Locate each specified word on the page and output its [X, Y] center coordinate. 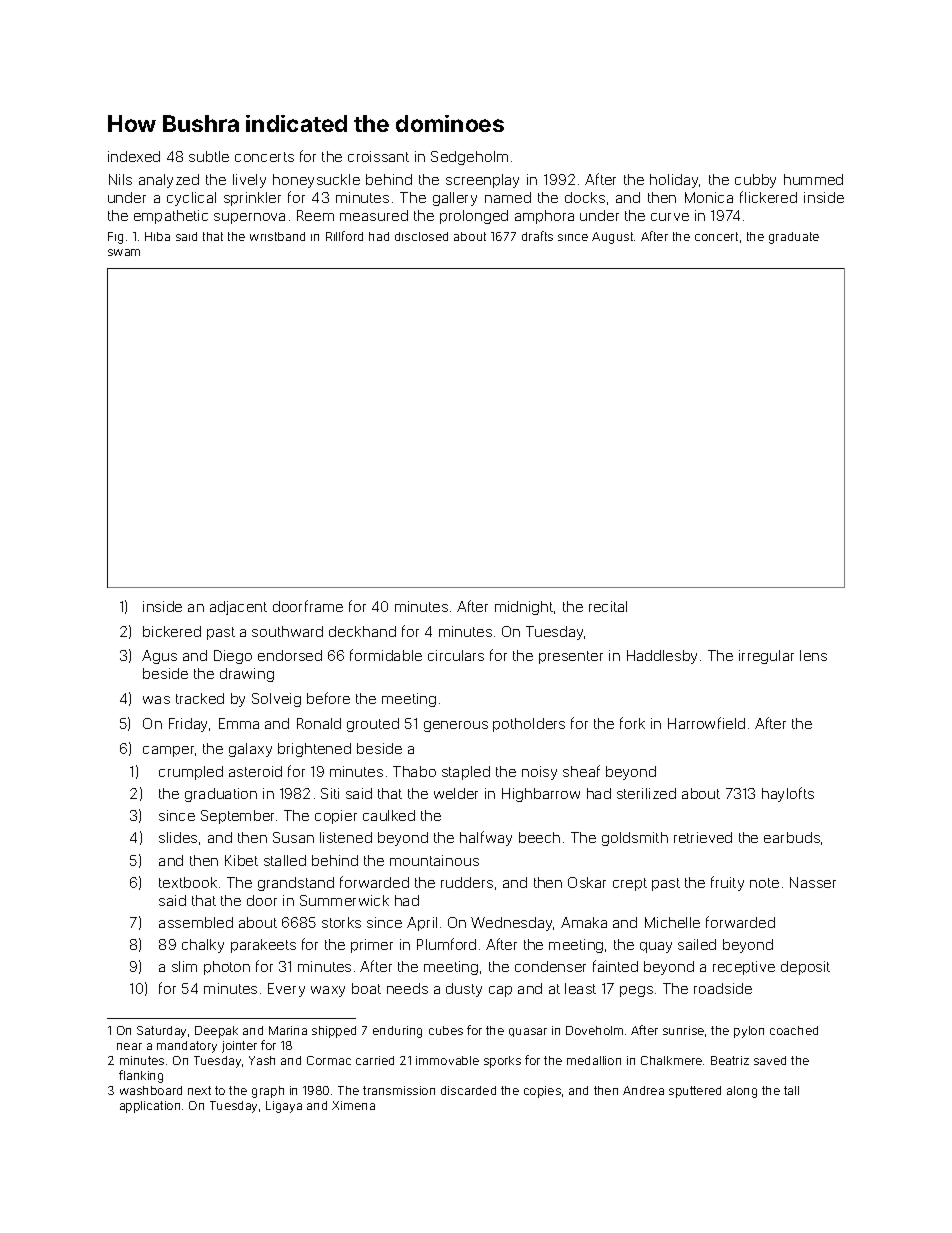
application [150, 1107]
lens [813, 655]
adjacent [238, 608]
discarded [468, 1090]
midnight [524, 608]
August [612, 238]
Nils [120, 179]
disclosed [421, 236]
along [742, 1092]
